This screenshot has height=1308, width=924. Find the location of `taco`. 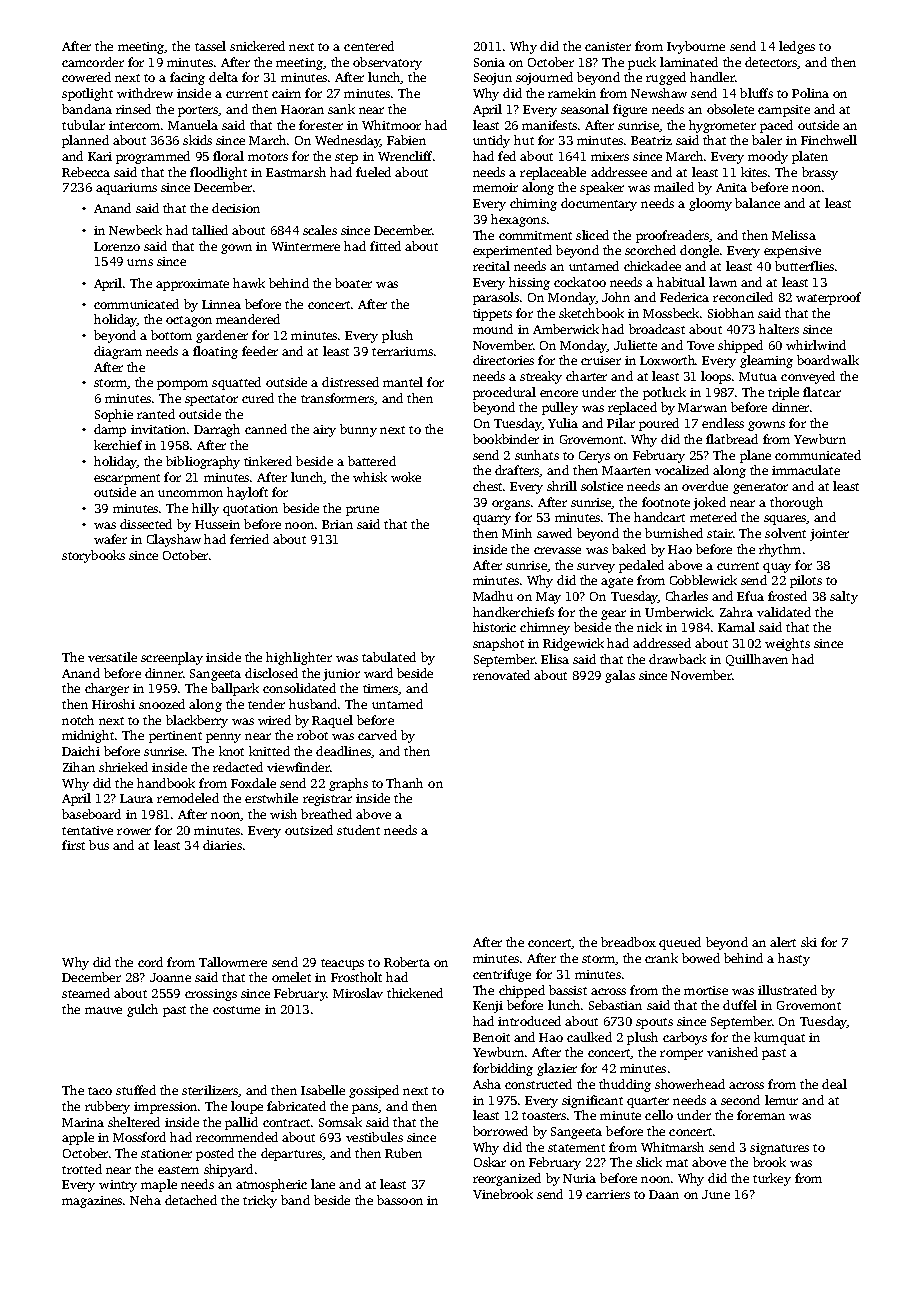

taco is located at coordinates (100, 1091).
